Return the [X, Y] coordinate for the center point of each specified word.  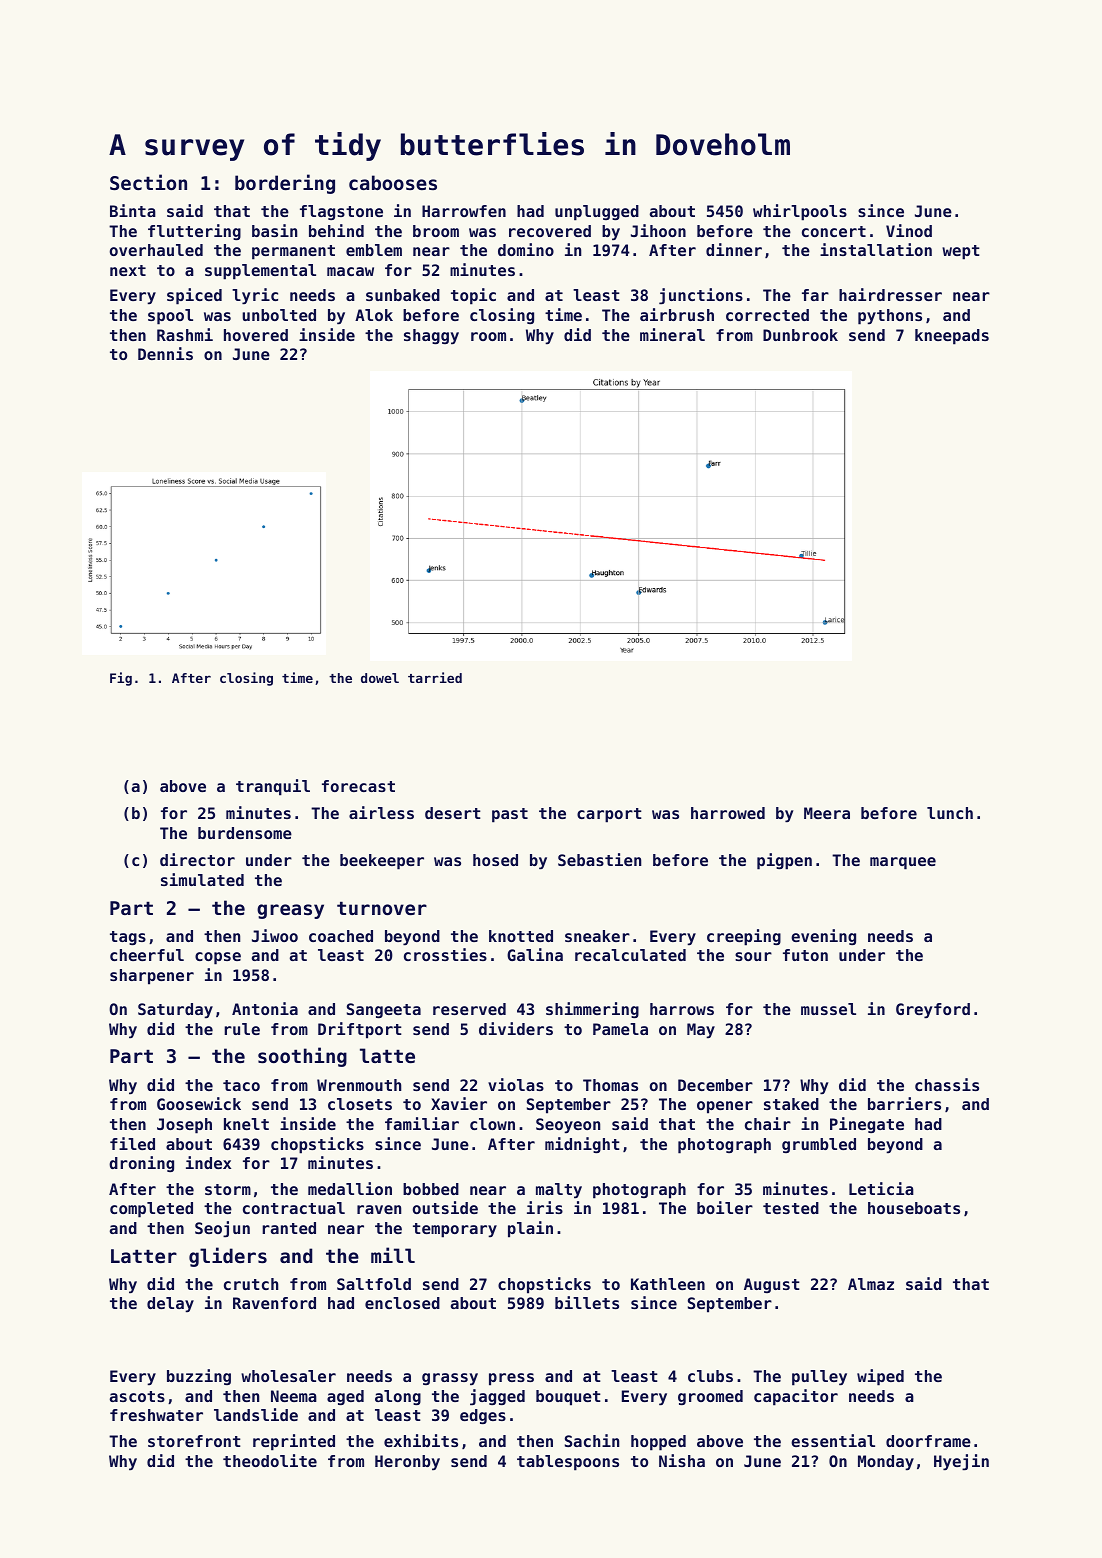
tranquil [273, 787]
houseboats [914, 1208]
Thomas [610, 1085]
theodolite [270, 1460]
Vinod [909, 230]
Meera [827, 813]
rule [242, 1029]
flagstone [341, 212]
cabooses [393, 183]
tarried [435, 677]
